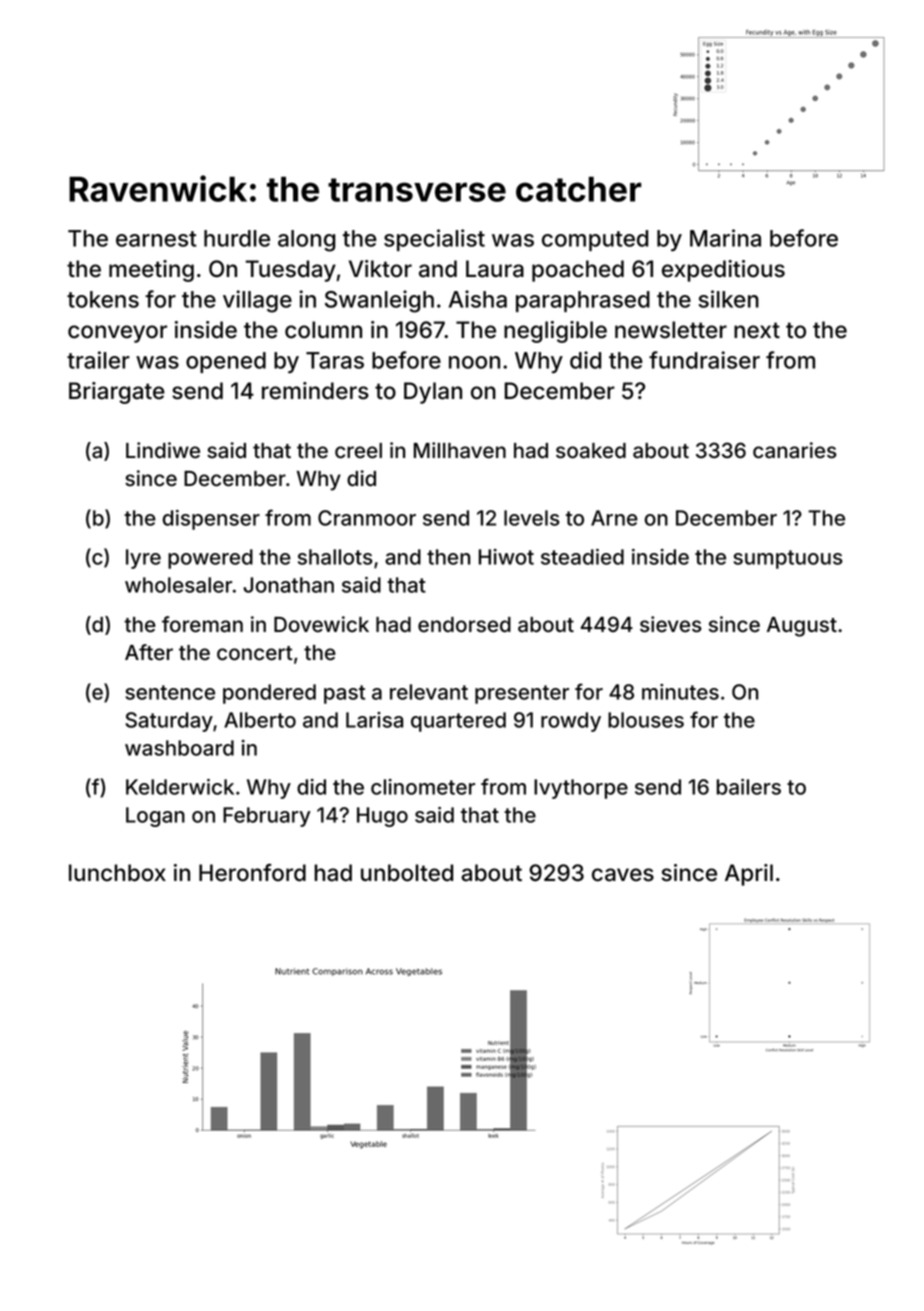  What do you see at coordinates (149, 652) in the screenshot?
I see `After` at bounding box center [149, 652].
